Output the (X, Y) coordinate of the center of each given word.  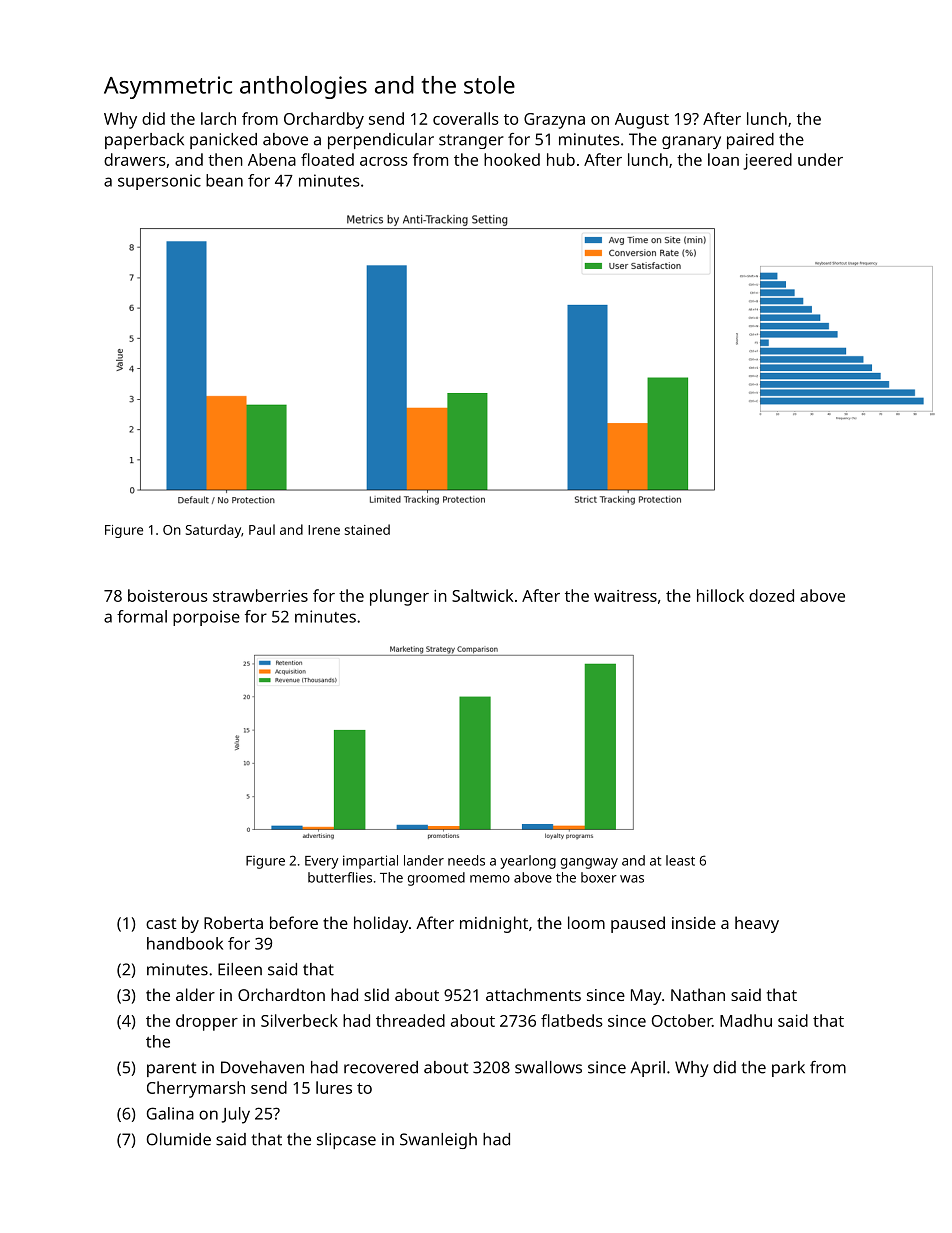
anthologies (303, 87)
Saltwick (482, 595)
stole (489, 85)
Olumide (179, 1139)
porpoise (206, 618)
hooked (512, 159)
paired (750, 141)
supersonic (159, 182)
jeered (768, 161)
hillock (720, 595)
